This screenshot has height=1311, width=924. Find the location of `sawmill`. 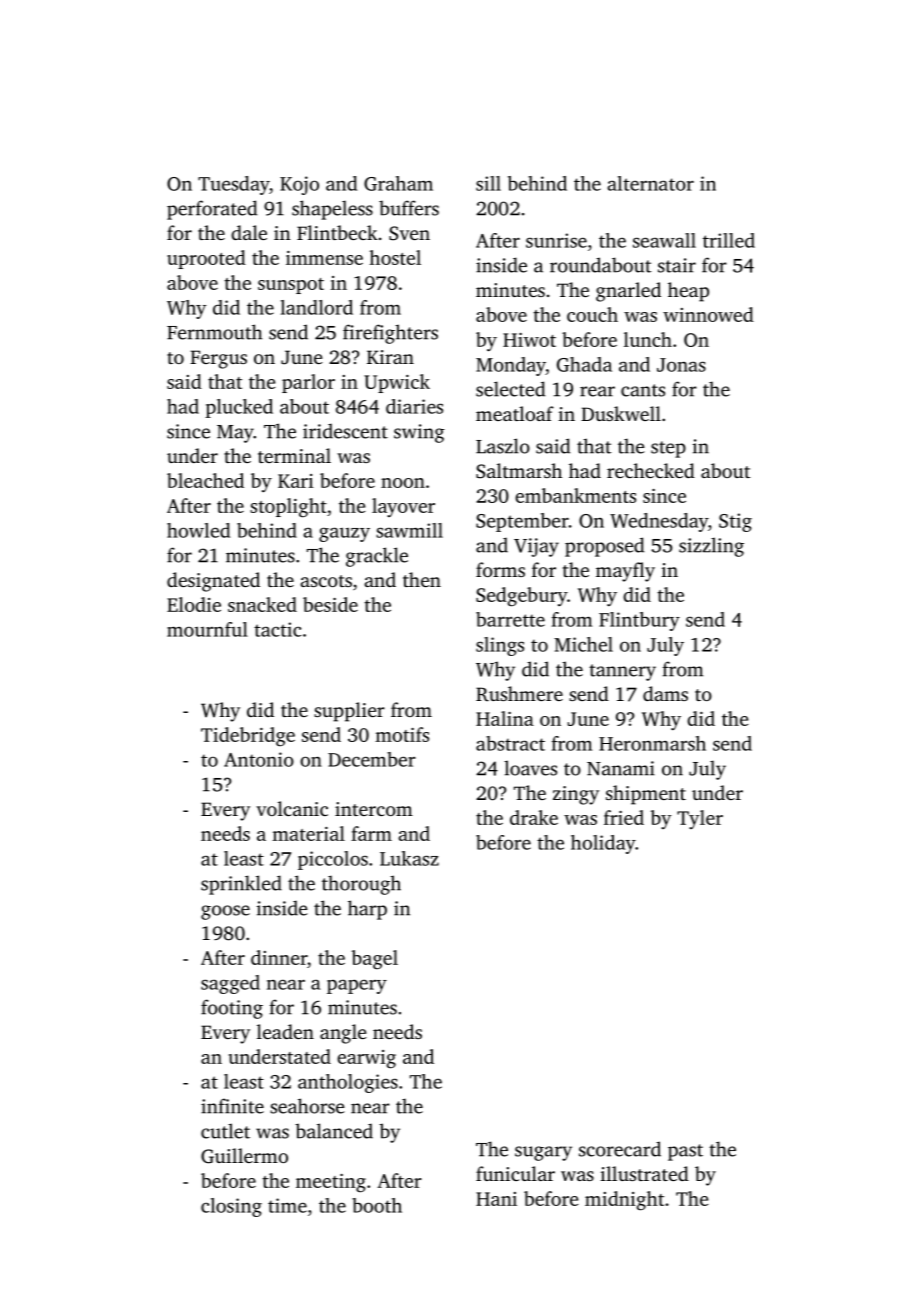

sawmill is located at coordinates (409, 530).
